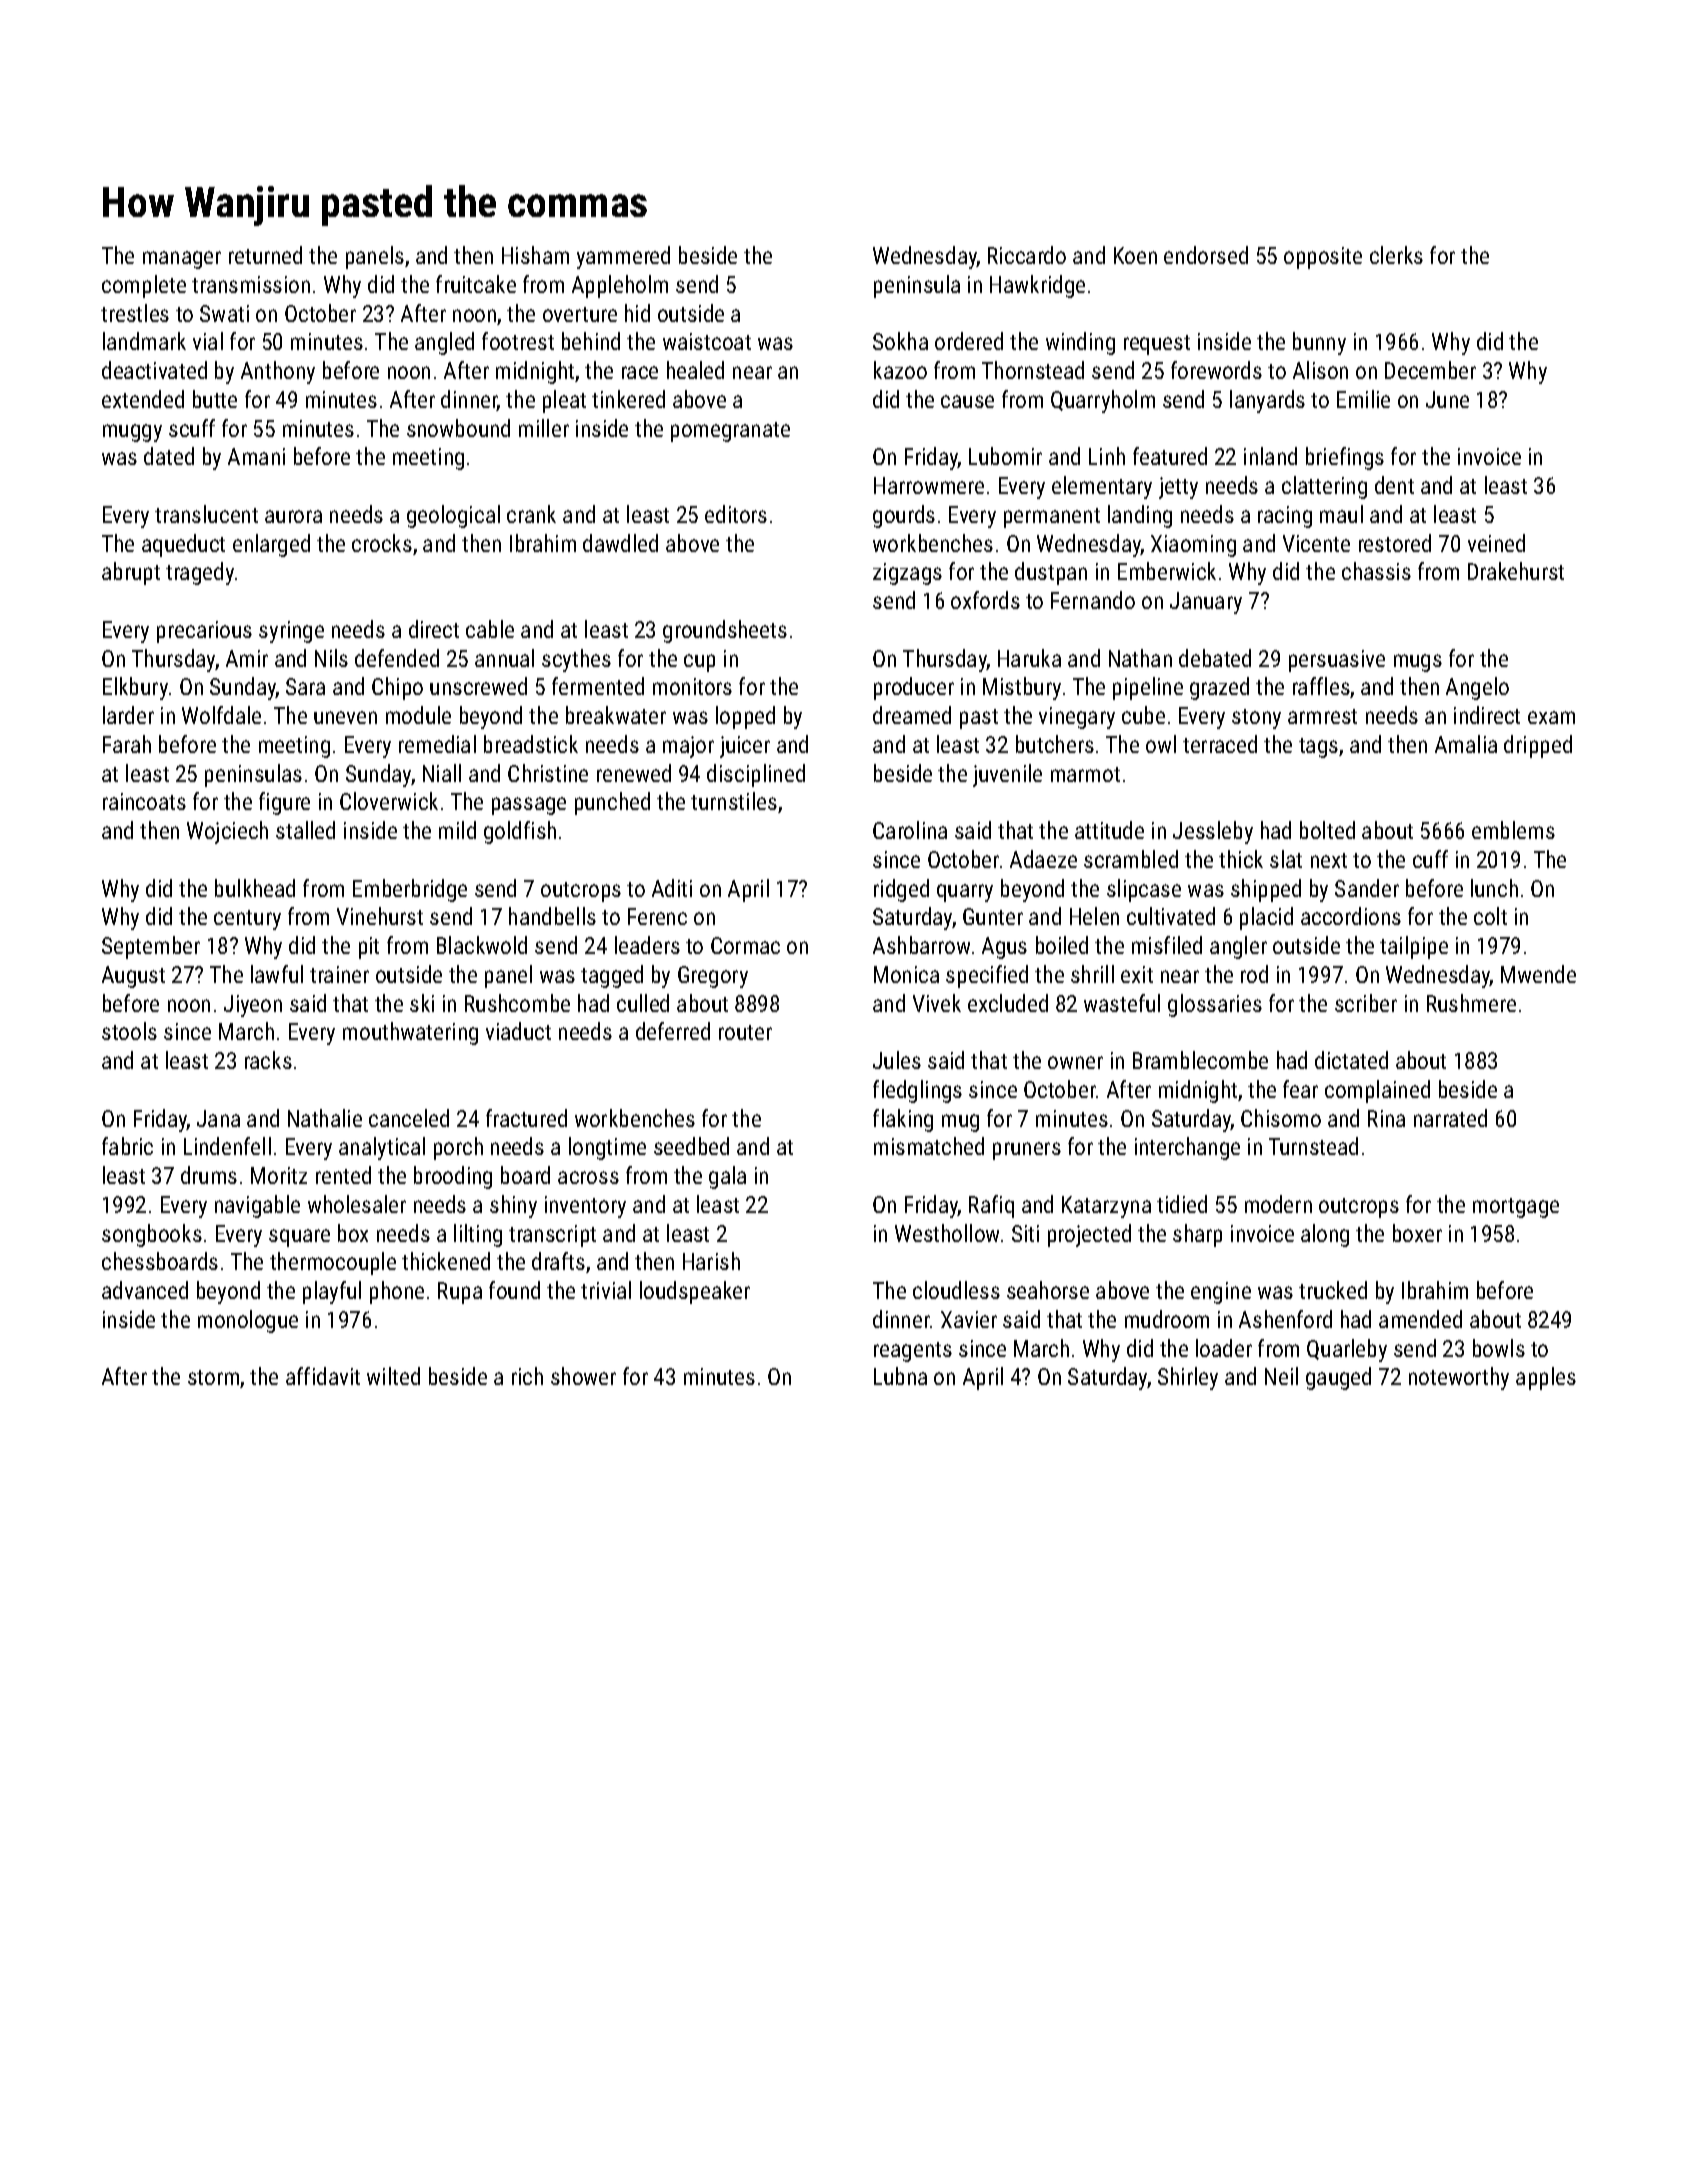 The height and width of the screenshot is (2178, 1683). Describe the element at coordinates (389, 801) in the screenshot. I see `Cloverwick` at that location.
